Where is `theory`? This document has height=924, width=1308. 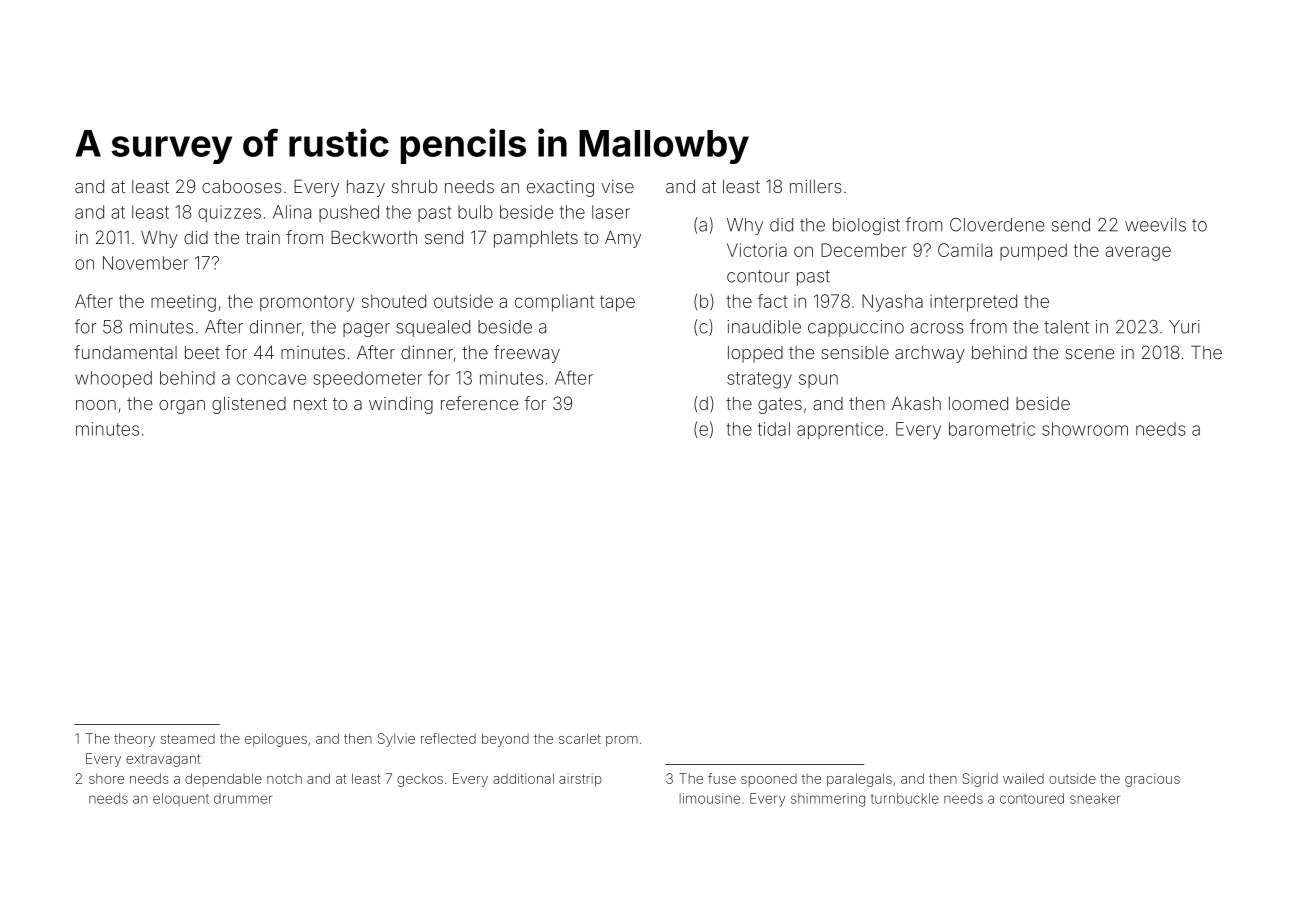 theory is located at coordinates (134, 740).
